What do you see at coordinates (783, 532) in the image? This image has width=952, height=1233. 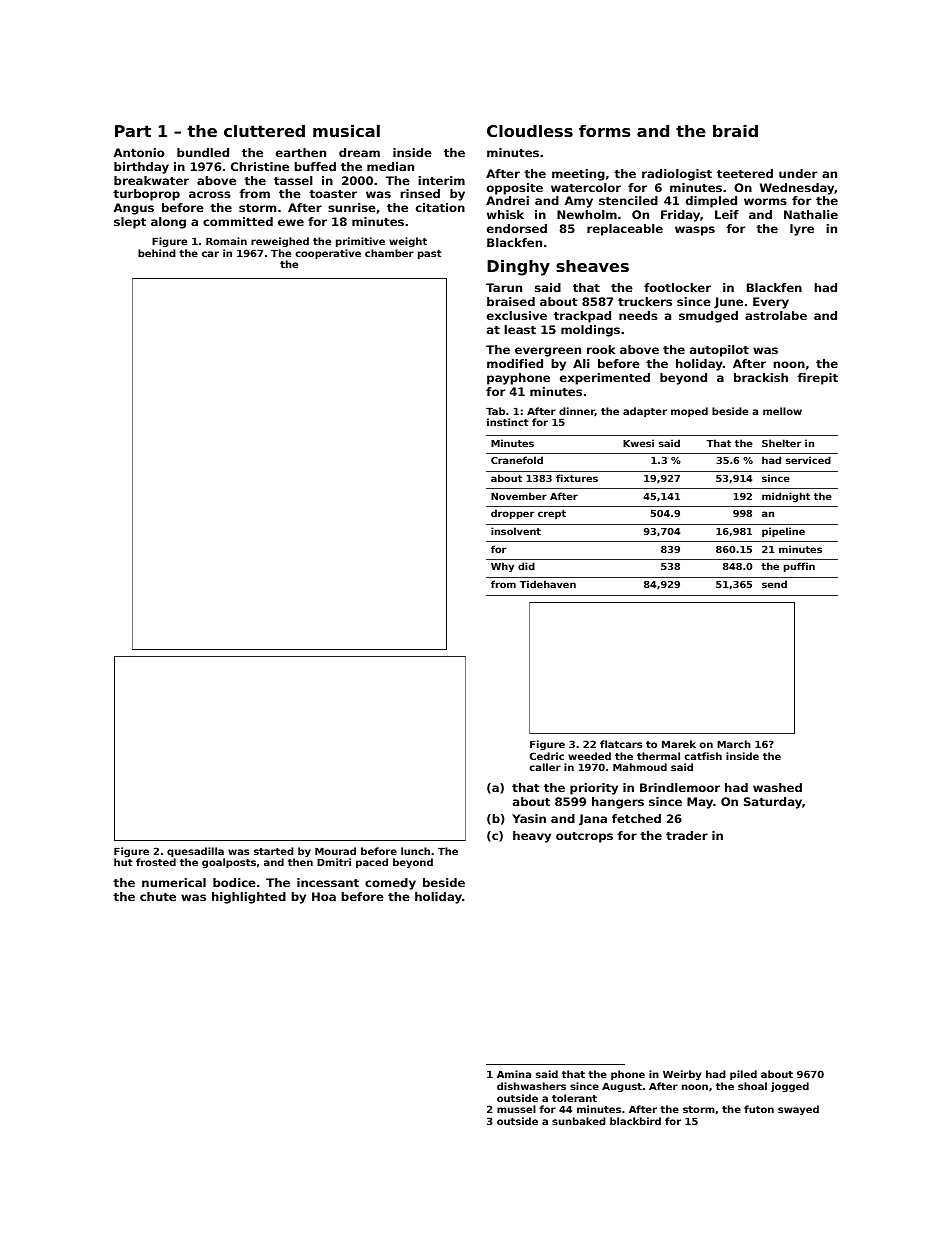 I see `pipeline` at bounding box center [783, 532].
